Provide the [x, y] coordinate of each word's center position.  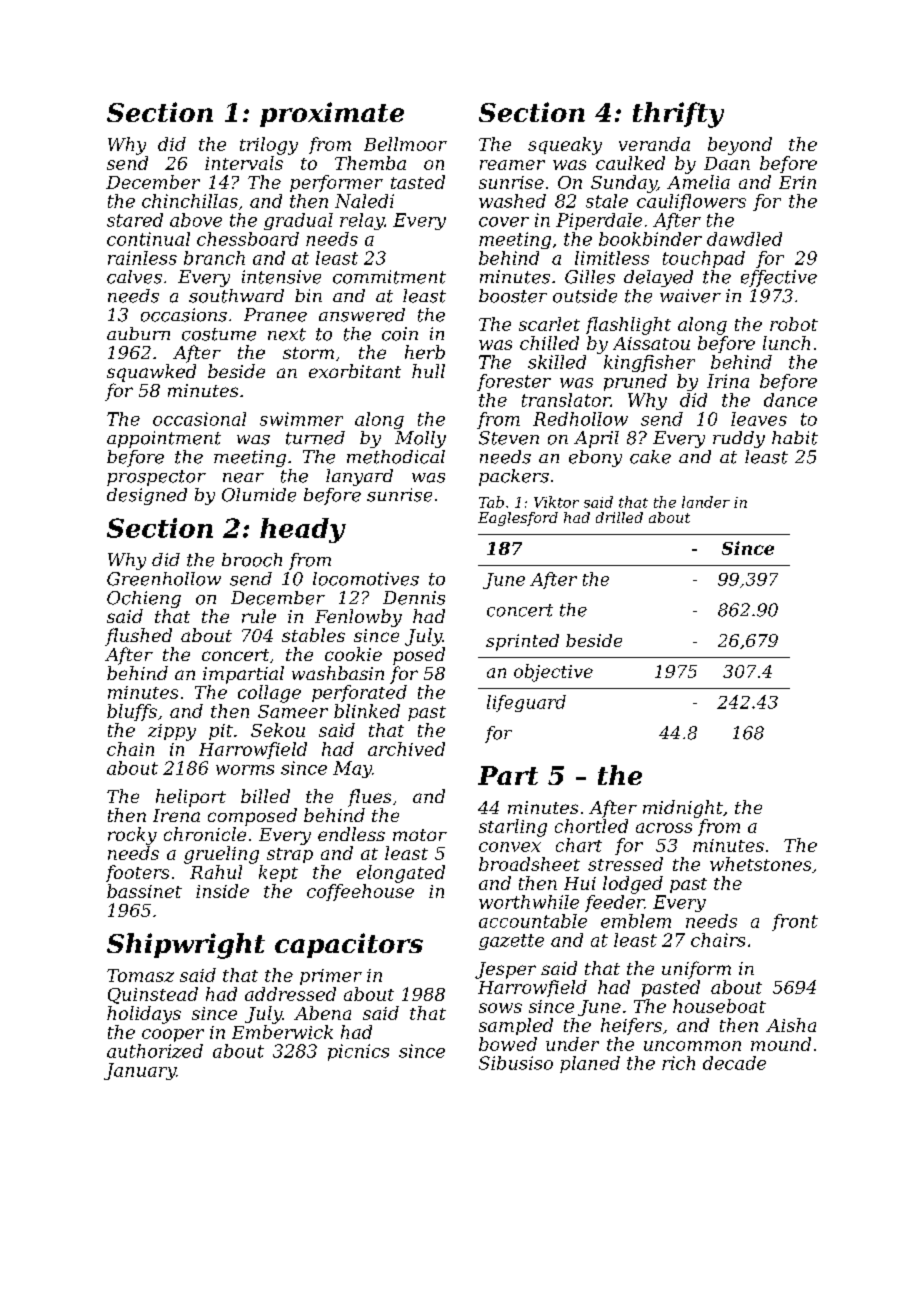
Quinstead [153, 995]
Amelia [698, 182]
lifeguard [526, 703]
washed [512, 201]
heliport [191, 798]
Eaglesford [518, 519]
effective [779, 278]
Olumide [259, 495]
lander [706, 502]
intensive [281, 277]
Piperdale [599, 221]
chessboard [248, 239]
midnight [683, 809]
